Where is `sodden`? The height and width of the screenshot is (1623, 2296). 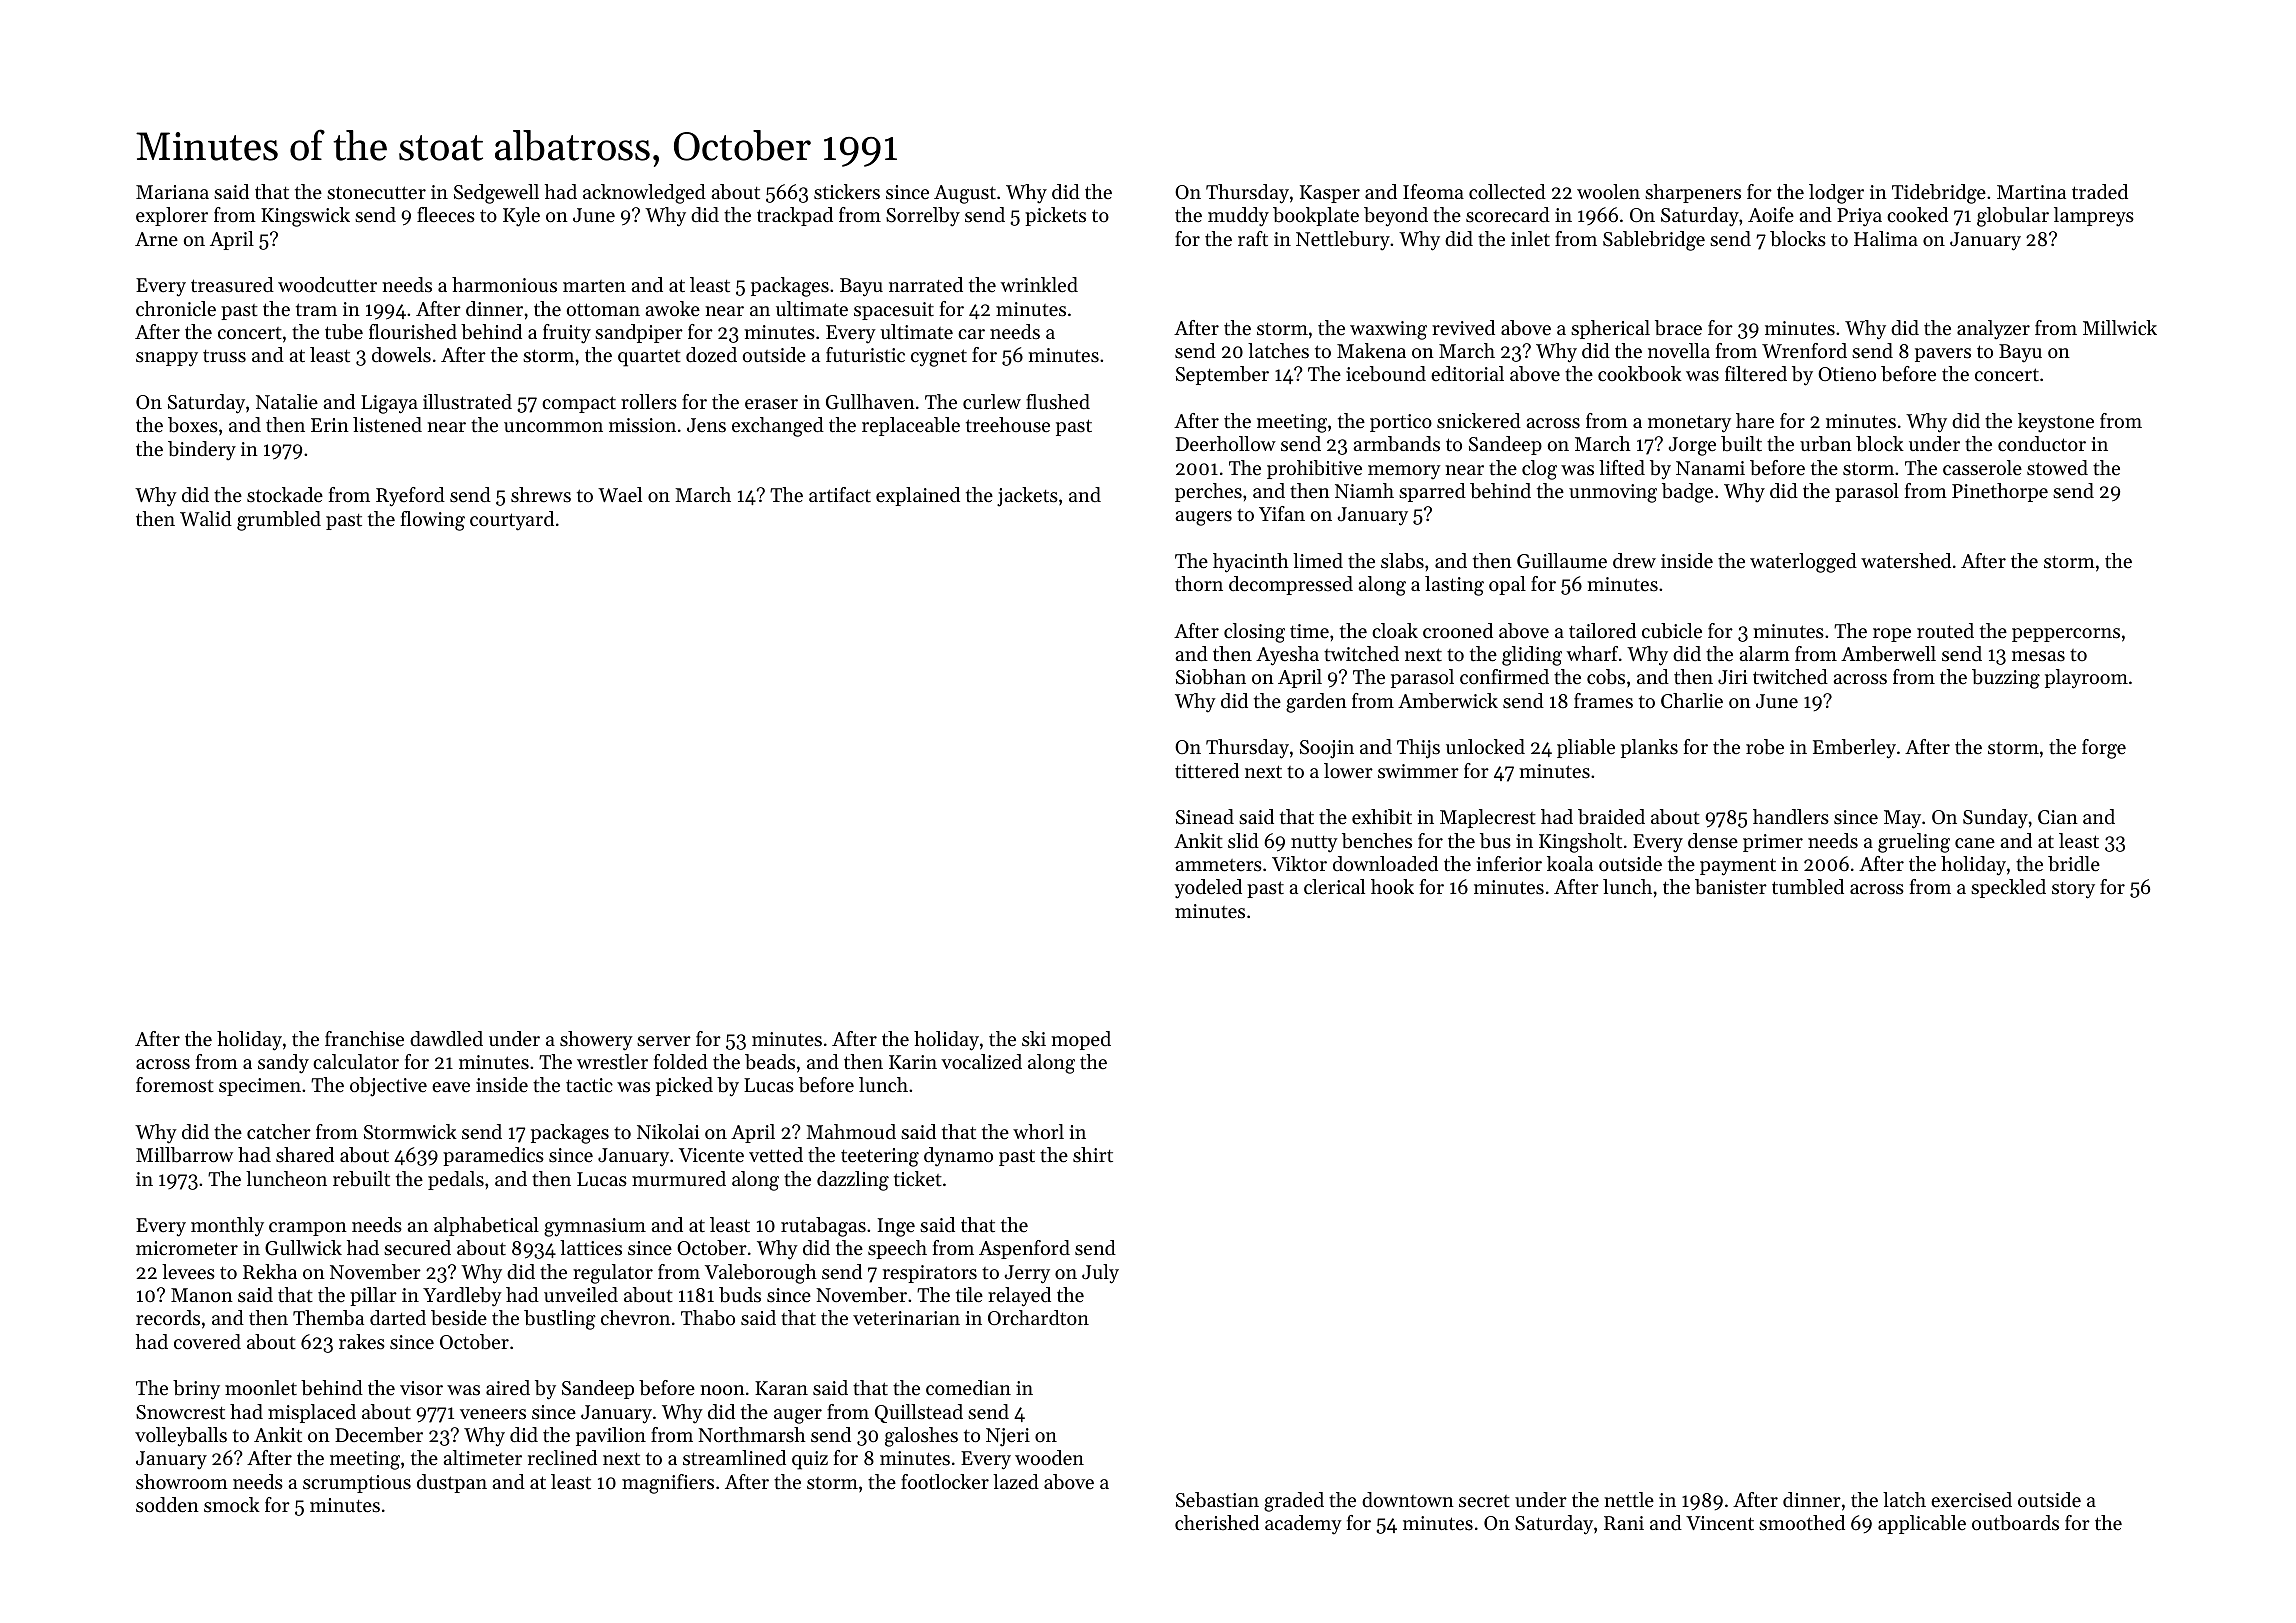 sodden is located at coordinates (167, 1505).
